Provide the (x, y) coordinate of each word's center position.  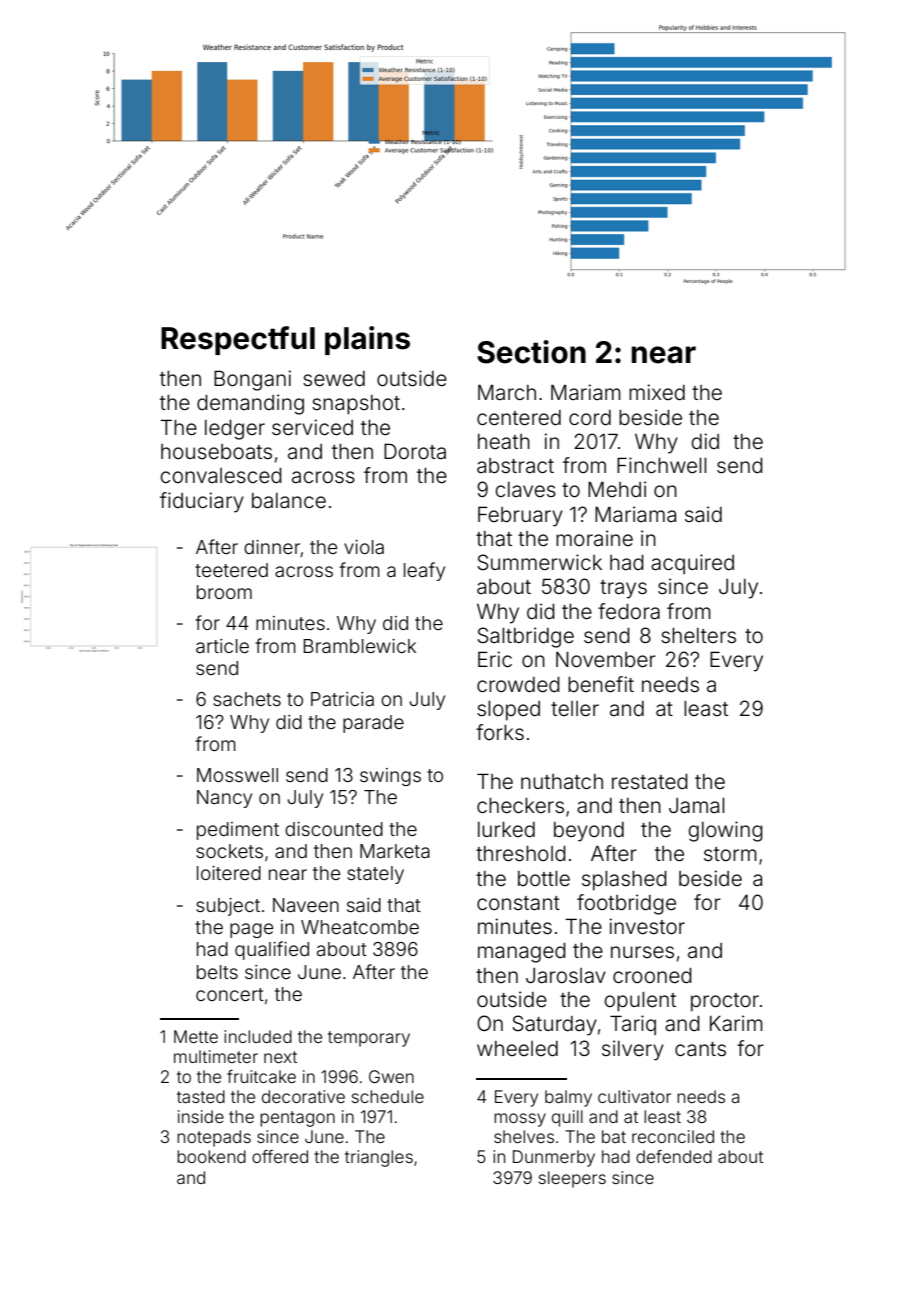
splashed (624, 880)
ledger (235, 430)
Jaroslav (566, 975)
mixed (657, 392)
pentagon (297, 1119)
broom (224, 592)
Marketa (395, 851)
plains (367, 340)
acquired (692, 564)
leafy (424, 571)
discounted (334, 829)
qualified (272, 950)
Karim (736, 1023)
